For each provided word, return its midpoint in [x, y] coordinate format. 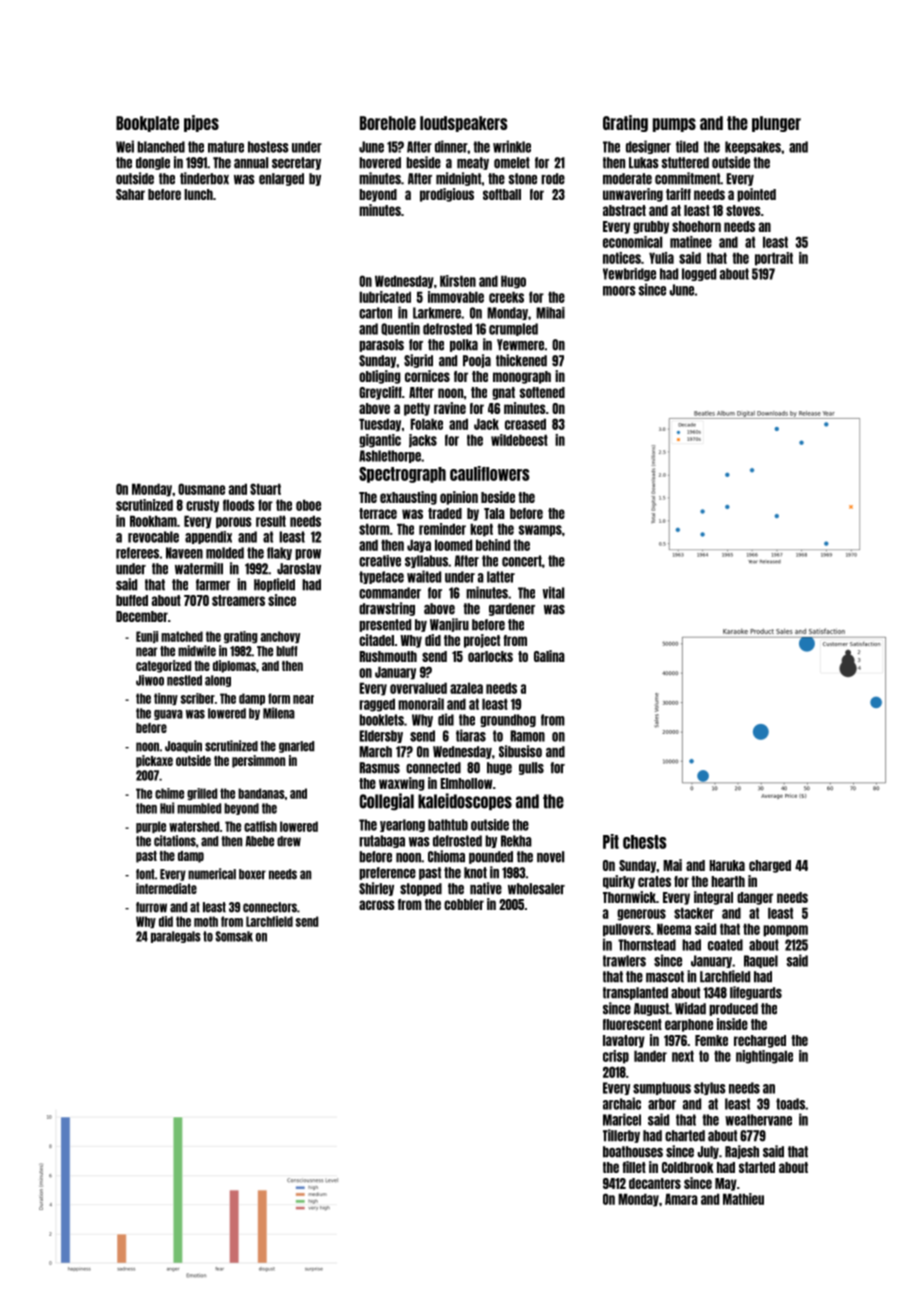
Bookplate [147, 124]
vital [553, 592]
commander [390, 593]
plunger [776, 124]
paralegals [176, 937]
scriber [198, 698]
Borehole [388, 123]
